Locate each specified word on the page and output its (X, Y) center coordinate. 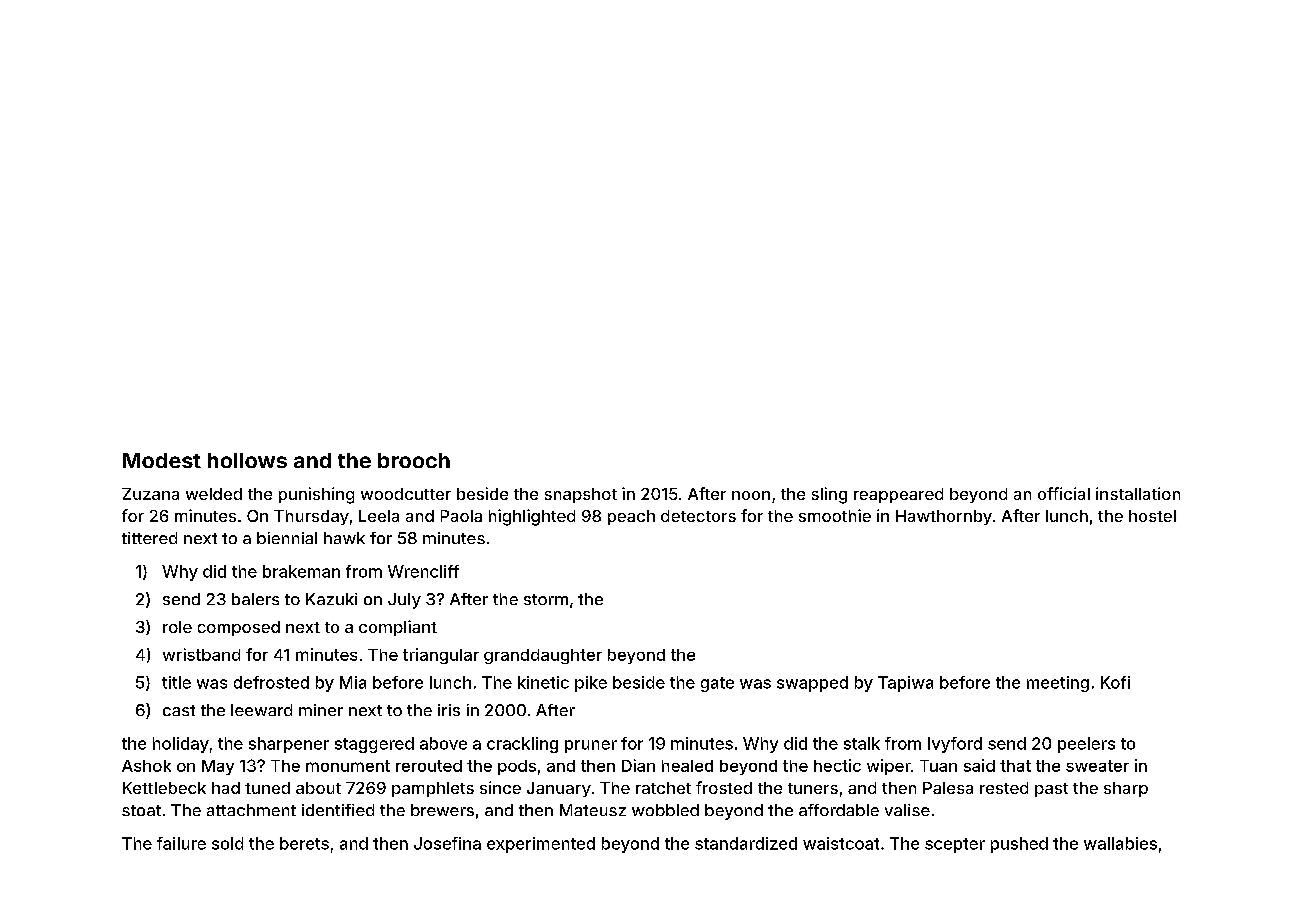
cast (179, 710)
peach (631, 517)
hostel (1152, 516)
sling (829, 495)
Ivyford (955, 745)
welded (214, 494)
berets (304, 843)
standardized (746, 843)
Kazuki (331, 599)
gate (717, 684)
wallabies (1120, 843)
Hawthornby (944, 517)
